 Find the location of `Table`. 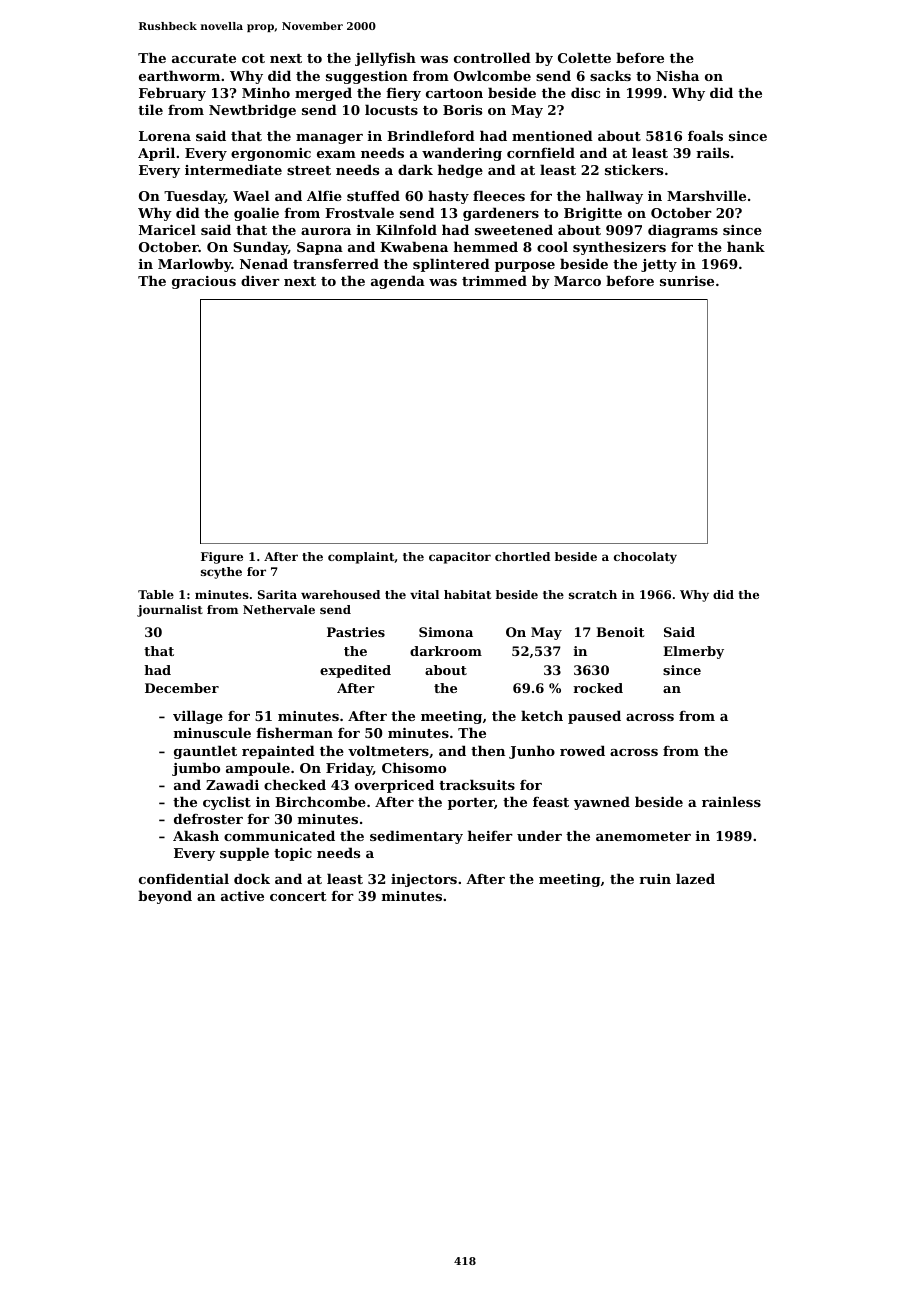

Table is located at coordinates (156, 594).
